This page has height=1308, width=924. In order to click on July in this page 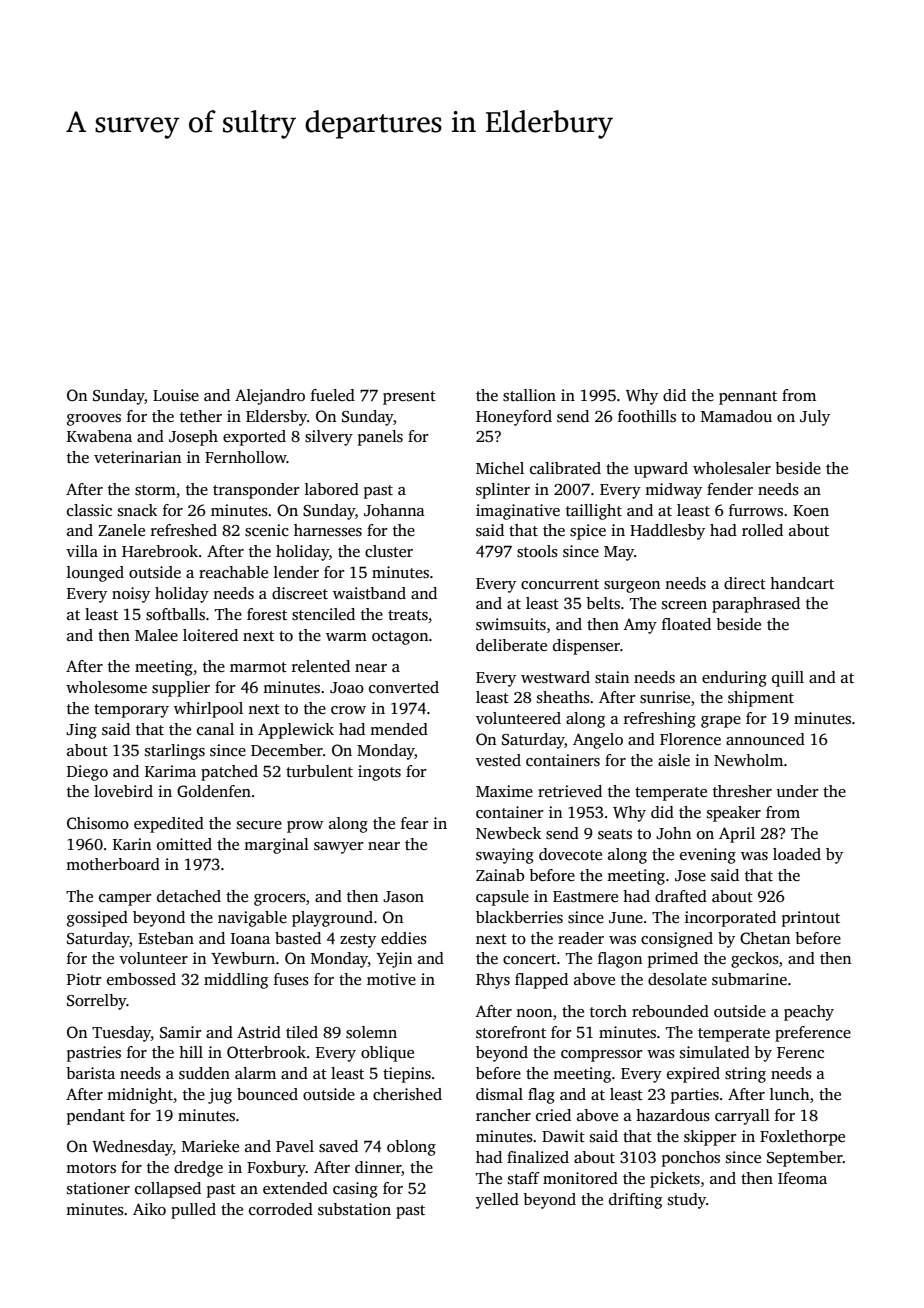, I will do `click(815, 418)`.
